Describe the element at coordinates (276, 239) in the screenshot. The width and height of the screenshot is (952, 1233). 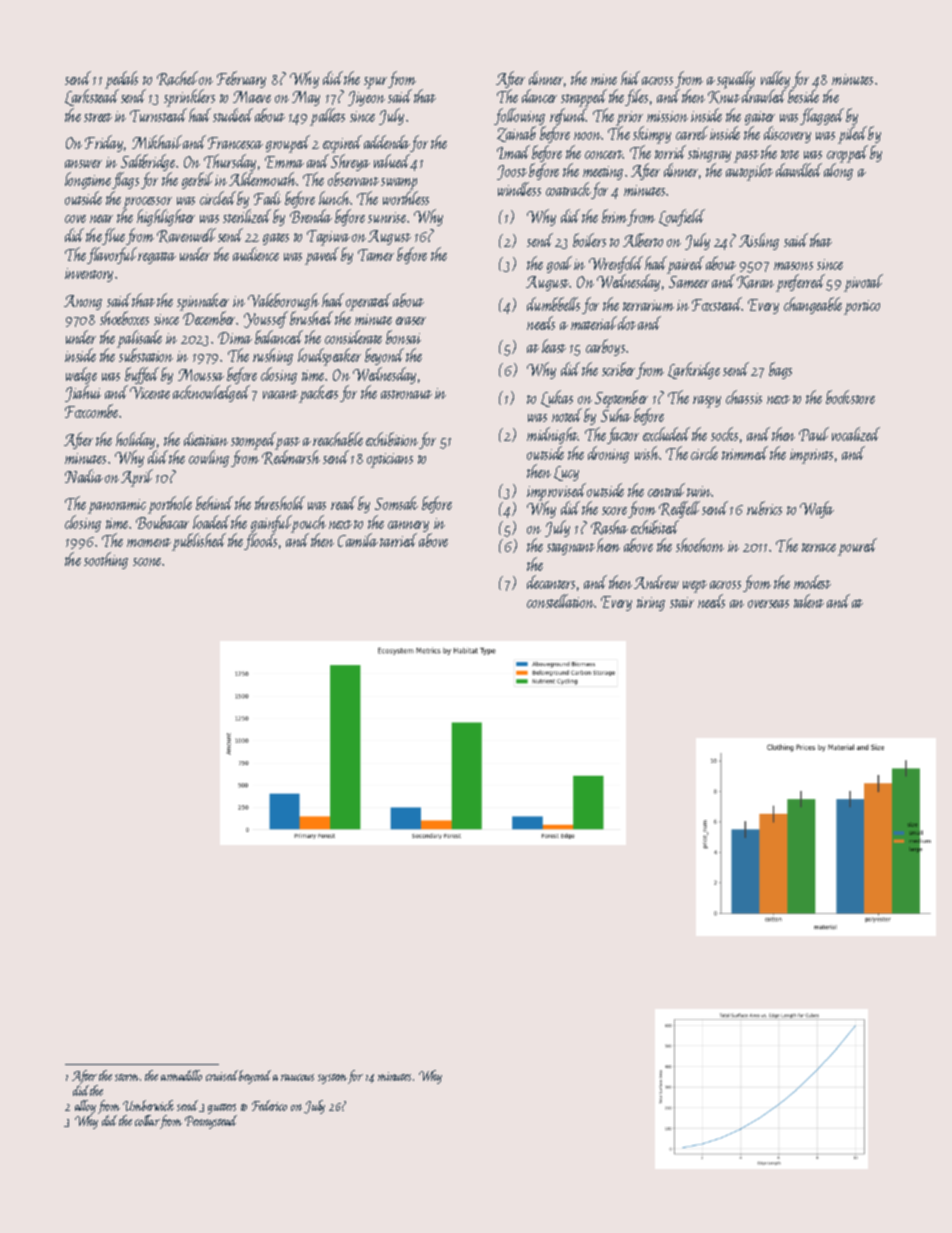
I see `gates` at that location.
